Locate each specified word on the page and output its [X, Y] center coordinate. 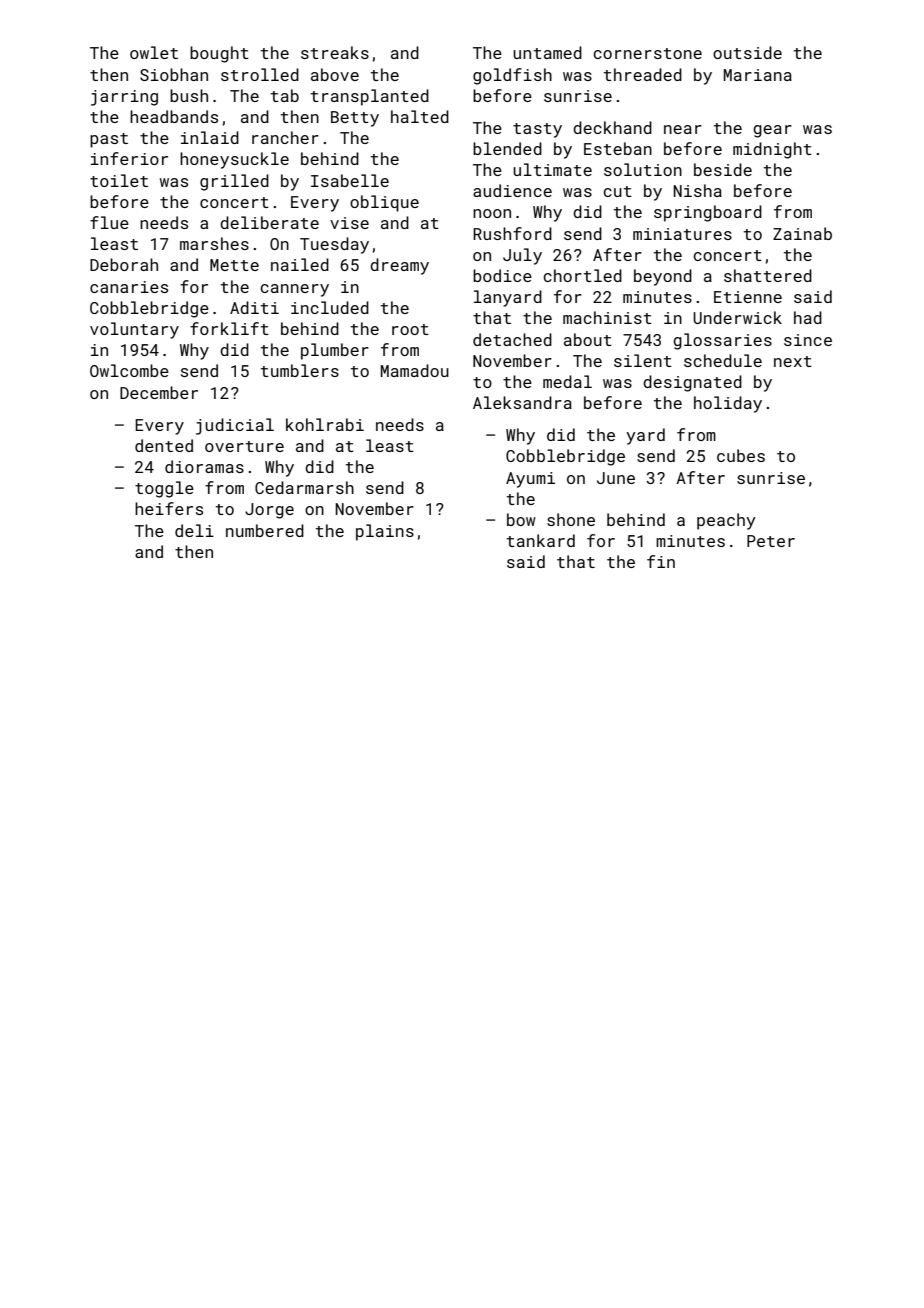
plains [385, 532]
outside [747, 52]
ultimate [552, 169]
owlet [154, 52]
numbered [265, 530]
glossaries [722, 341]
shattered [768, 275]
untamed [547, 52]
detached [512, 339]
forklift [229, 328]
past [109, 140]
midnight [772, 150]
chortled [582, 275]
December [159, 392]
